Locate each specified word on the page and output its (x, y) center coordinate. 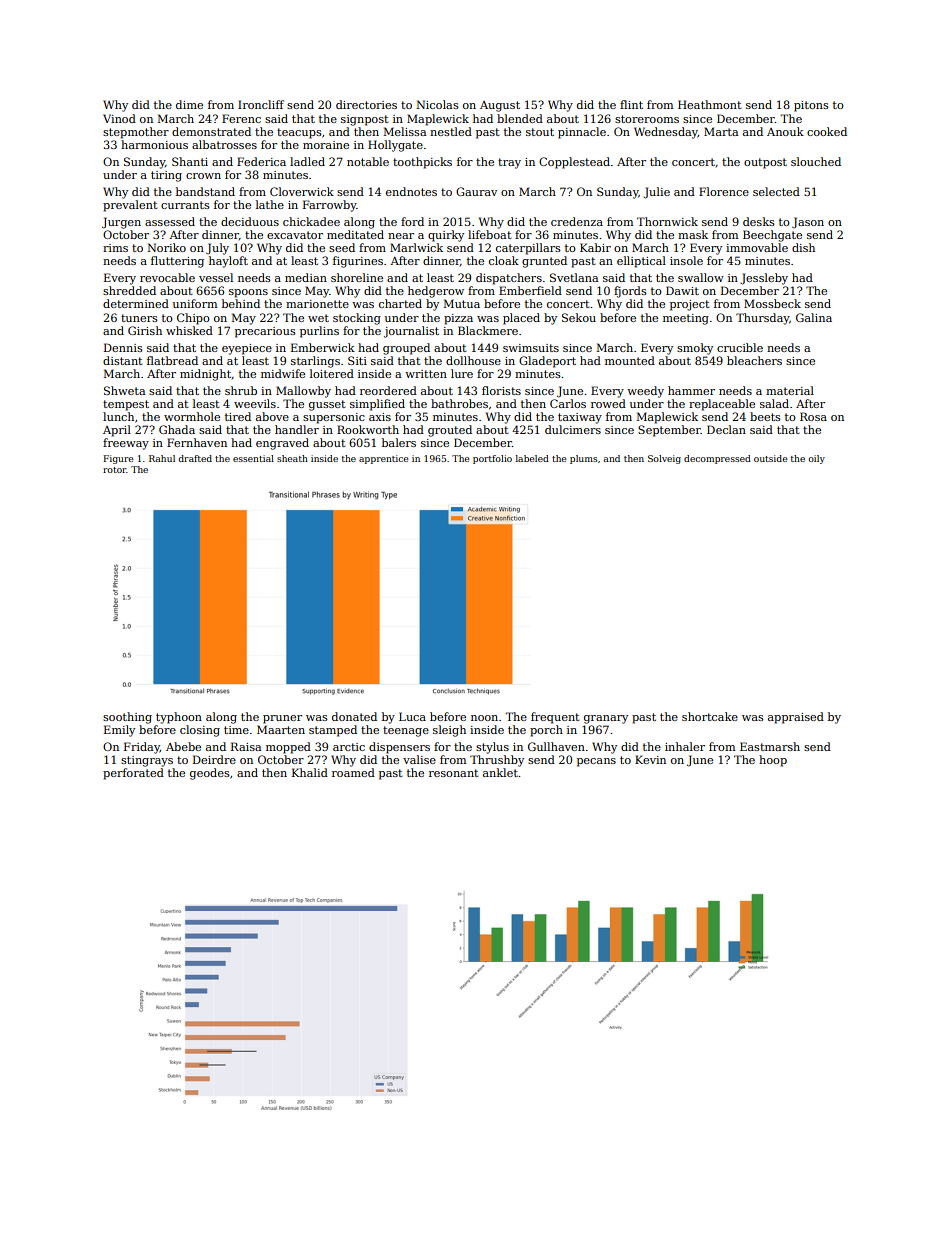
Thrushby (497, 761)
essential (253, 458)
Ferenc (241, 118)
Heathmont (710, 104)
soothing (127, 718)
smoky (695, 349)
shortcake (710, 716)
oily (816, 459)
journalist (411, 332)
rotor (115, 470)
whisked (189, 330)
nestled (451, 131)
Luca (412, 716)
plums (584, 459)
